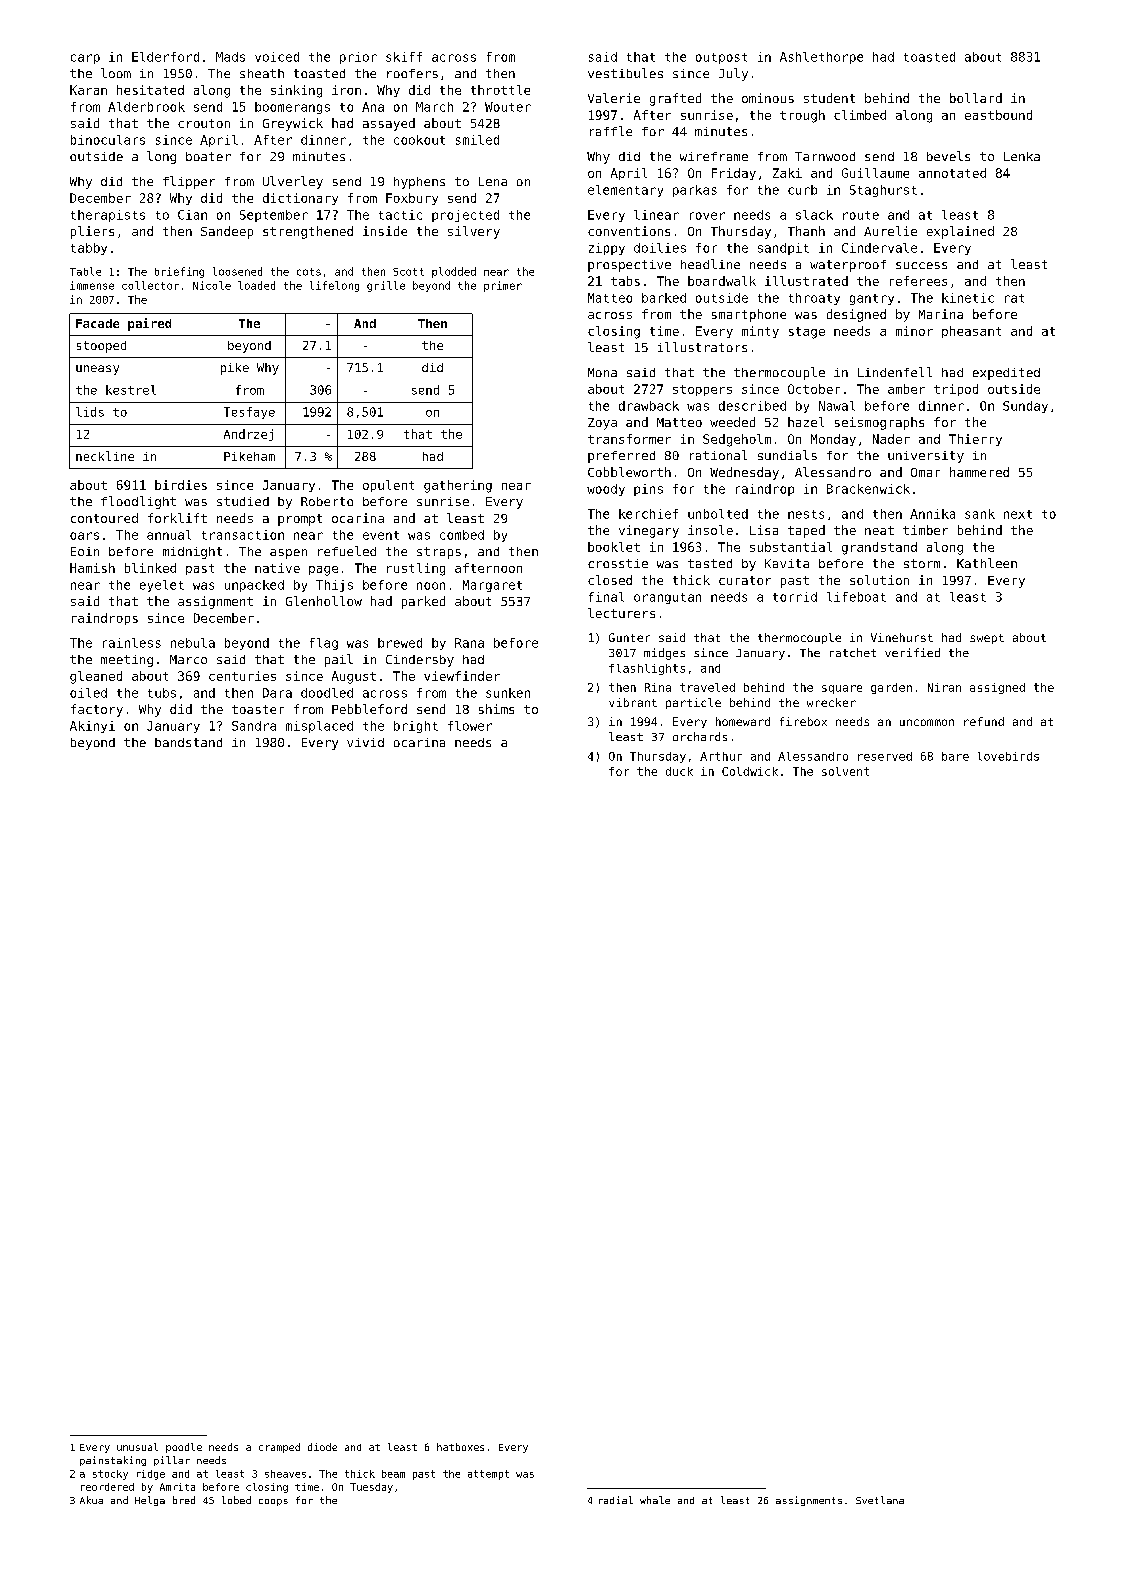 This document has width=1127, height=1594. I want to click on Wouter, so click(508, 107).
